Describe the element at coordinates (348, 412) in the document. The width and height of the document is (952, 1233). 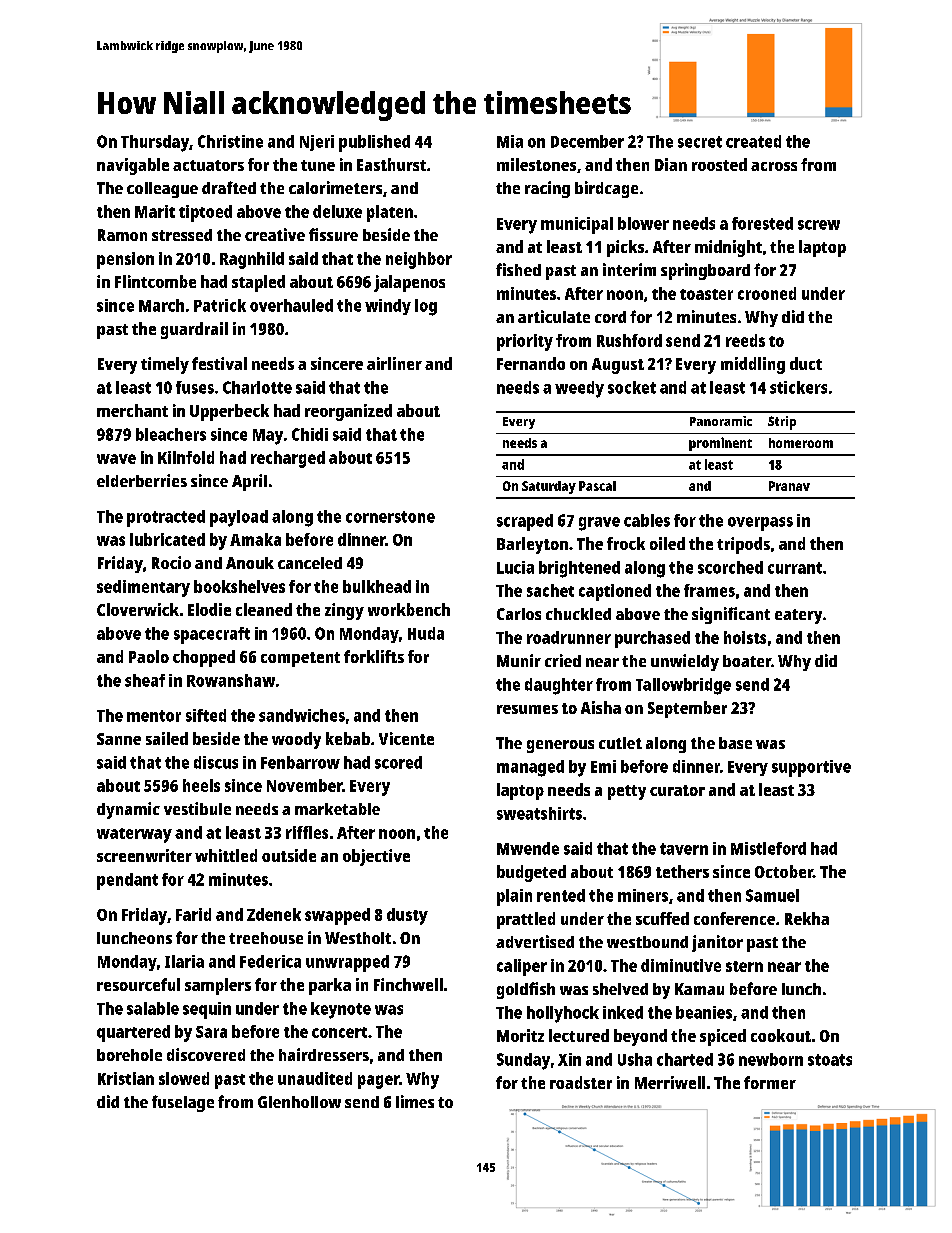
I see `reorganized` at that location.
